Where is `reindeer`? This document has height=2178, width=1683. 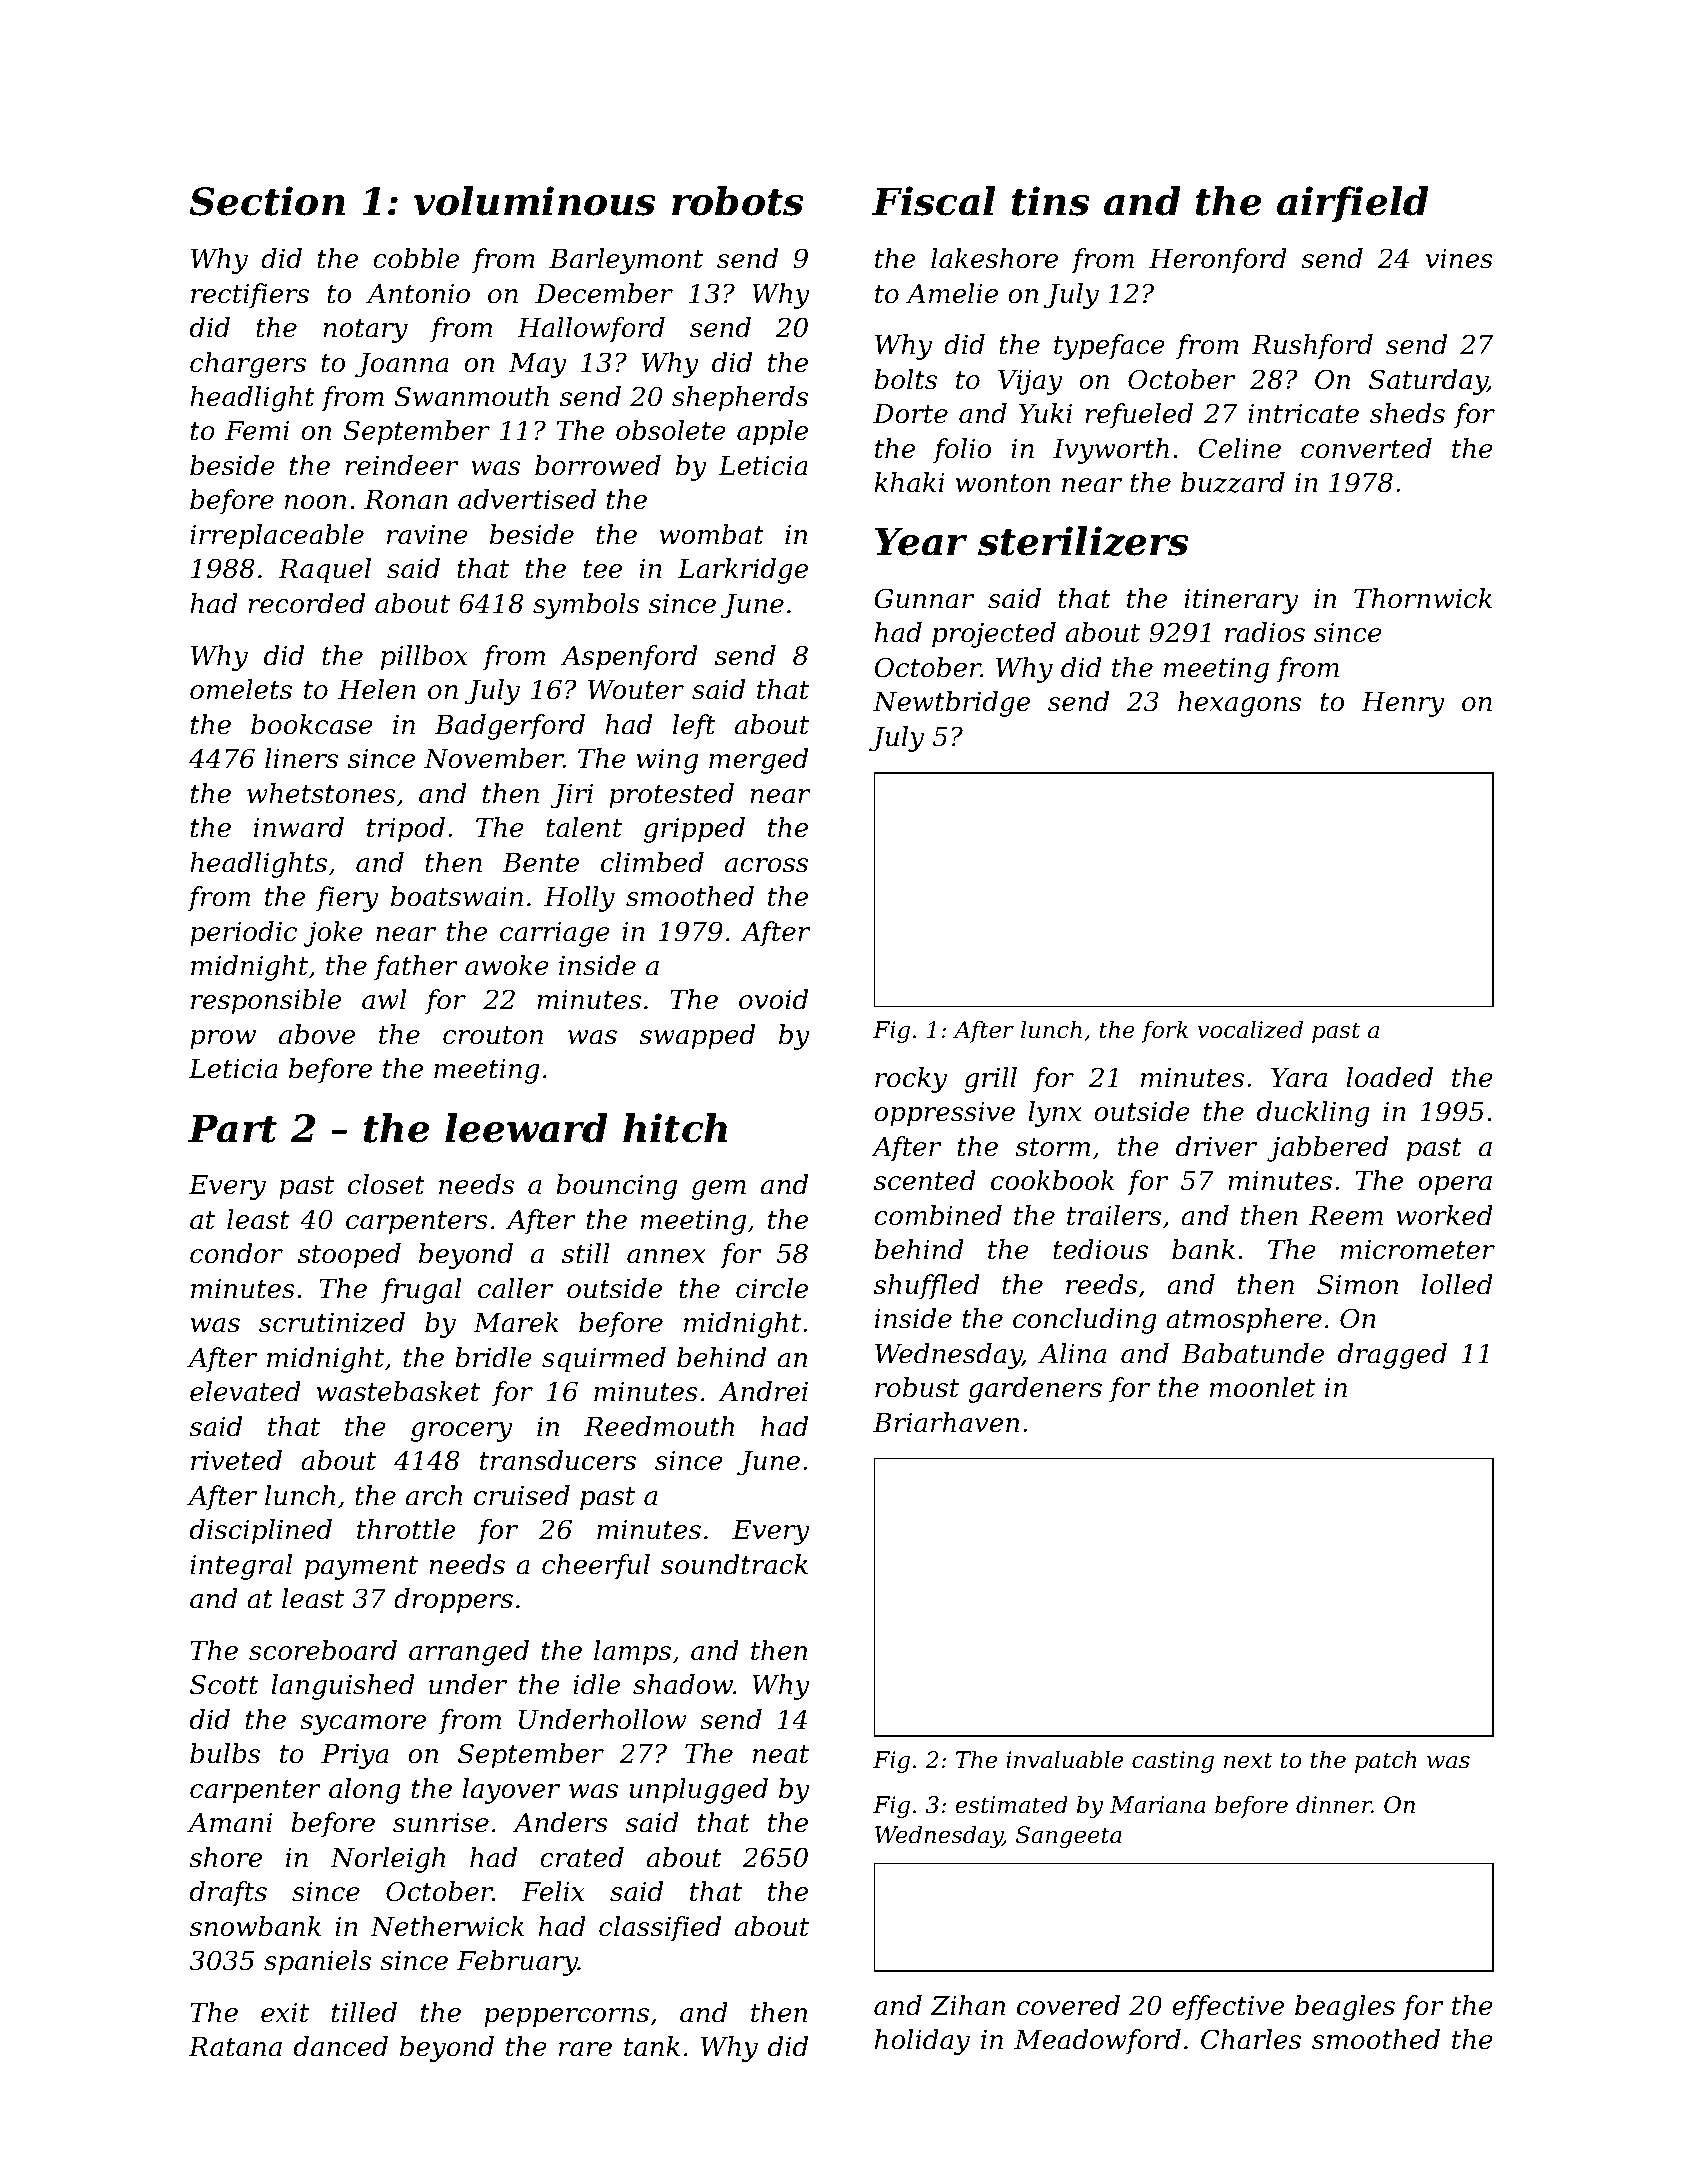 reindeer is located at coordinates (401, 465).
